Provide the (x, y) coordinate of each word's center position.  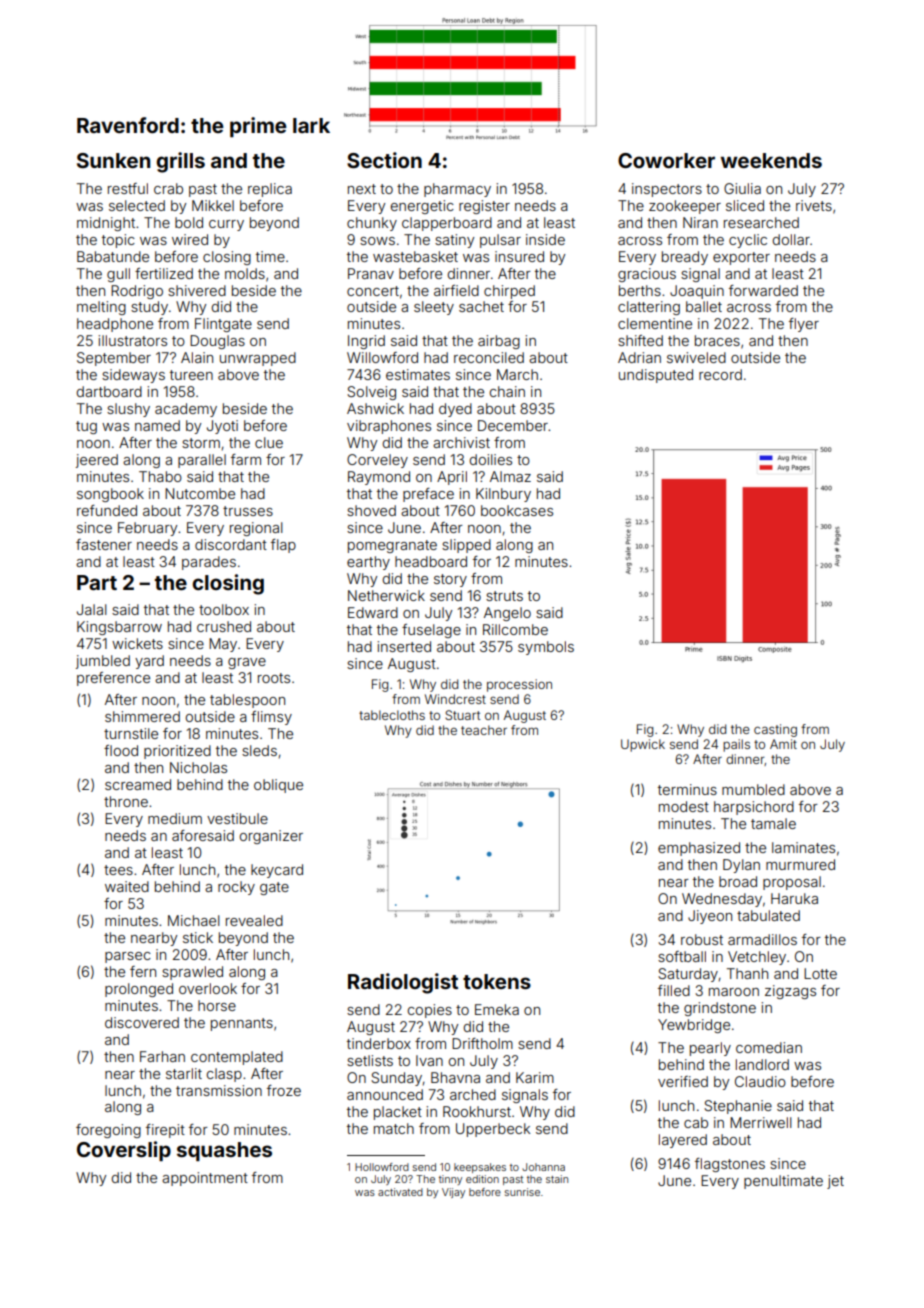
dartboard (109, 391)
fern (143, 971)
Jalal (92, 609)
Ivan (429, 1060)
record (720, 374)
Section (384, 160)
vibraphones (389, 427)
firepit (165, 1131)
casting (775, 730)
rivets (814, 205)
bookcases (517, 510)
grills (180, 162)
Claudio (760, 1081)
